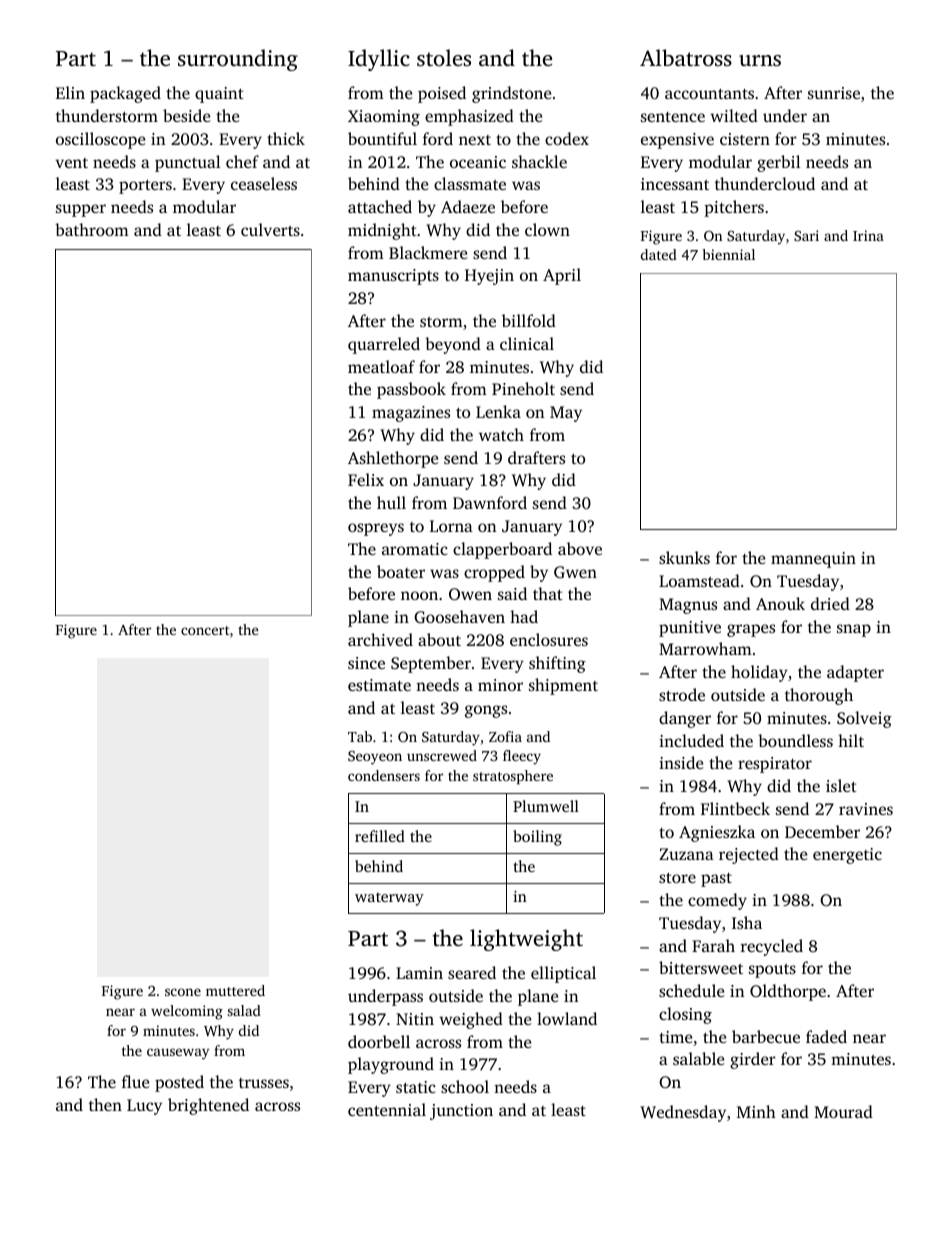  What do you see at coordinates (238, 60) in the document?
I see `surrounding` at bounding box center [238, 60].
